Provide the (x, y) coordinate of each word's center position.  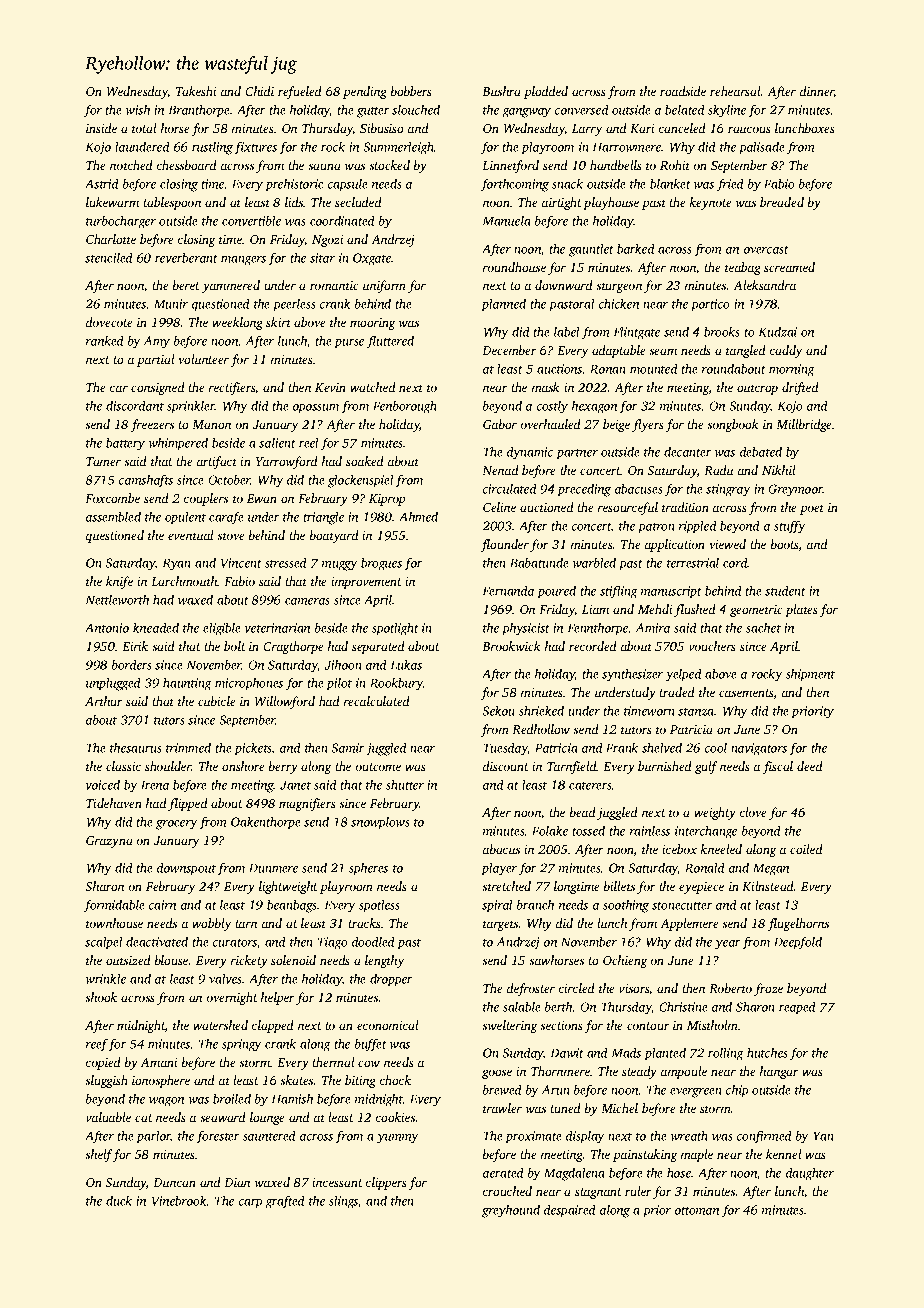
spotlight (395, 629)
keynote (711, 203)
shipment (810, 675)
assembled (113, 517)
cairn (162, 905)
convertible (251, 221)
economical (387, 1025)
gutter (373, 112)
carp (250, 1204)
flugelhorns (798, 924)
